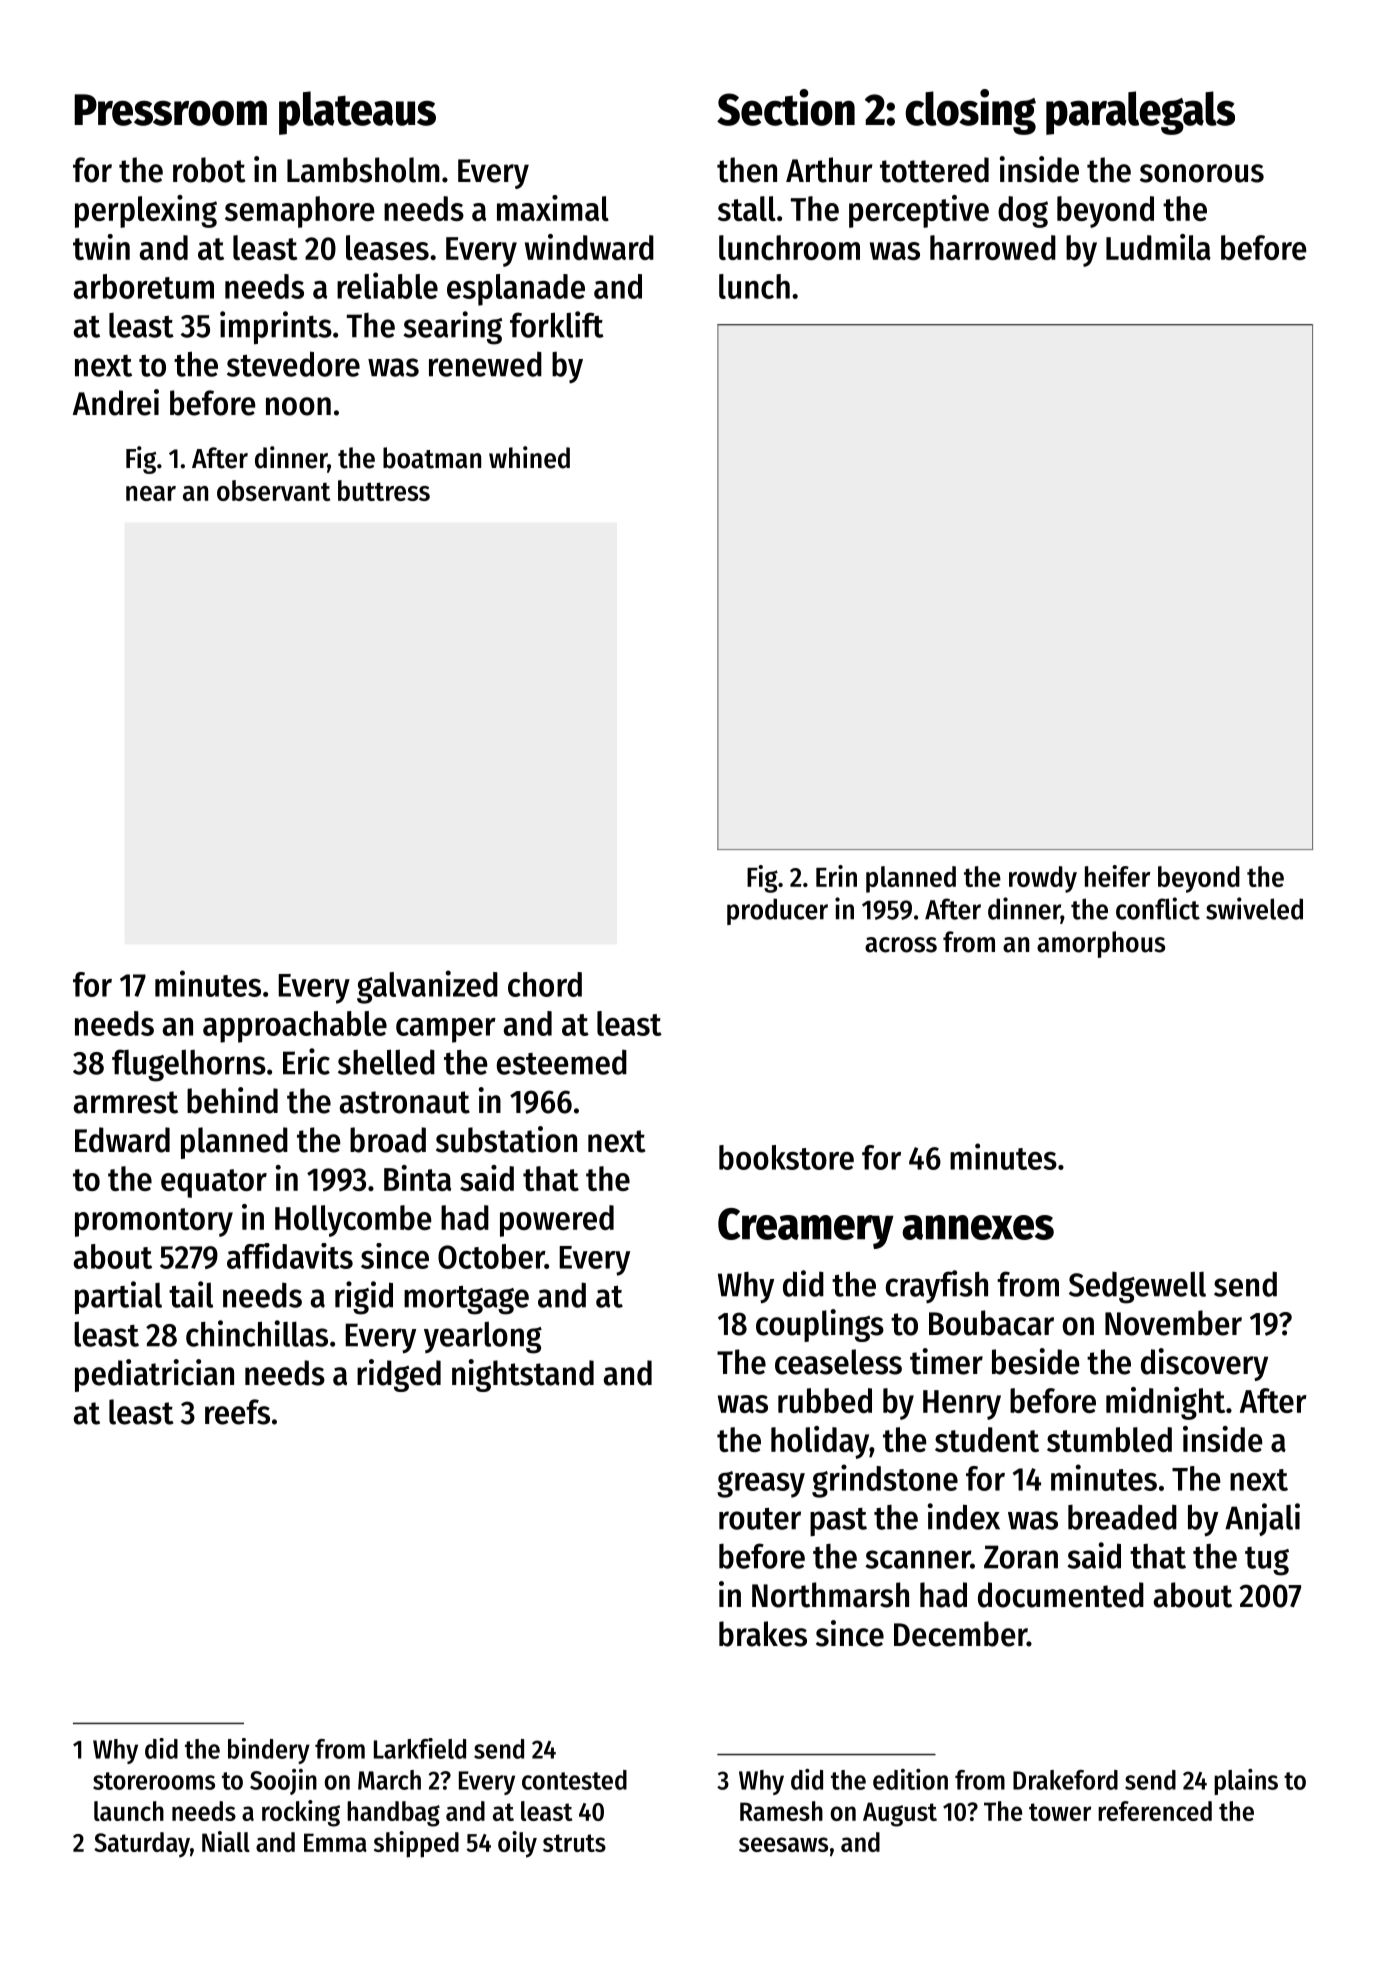 Image resolution: width=1386 pixels, height=1969 pixels. Describe the element at coordinates (1158, 247) in the screenshot. I see `Ludmila` at that location.
